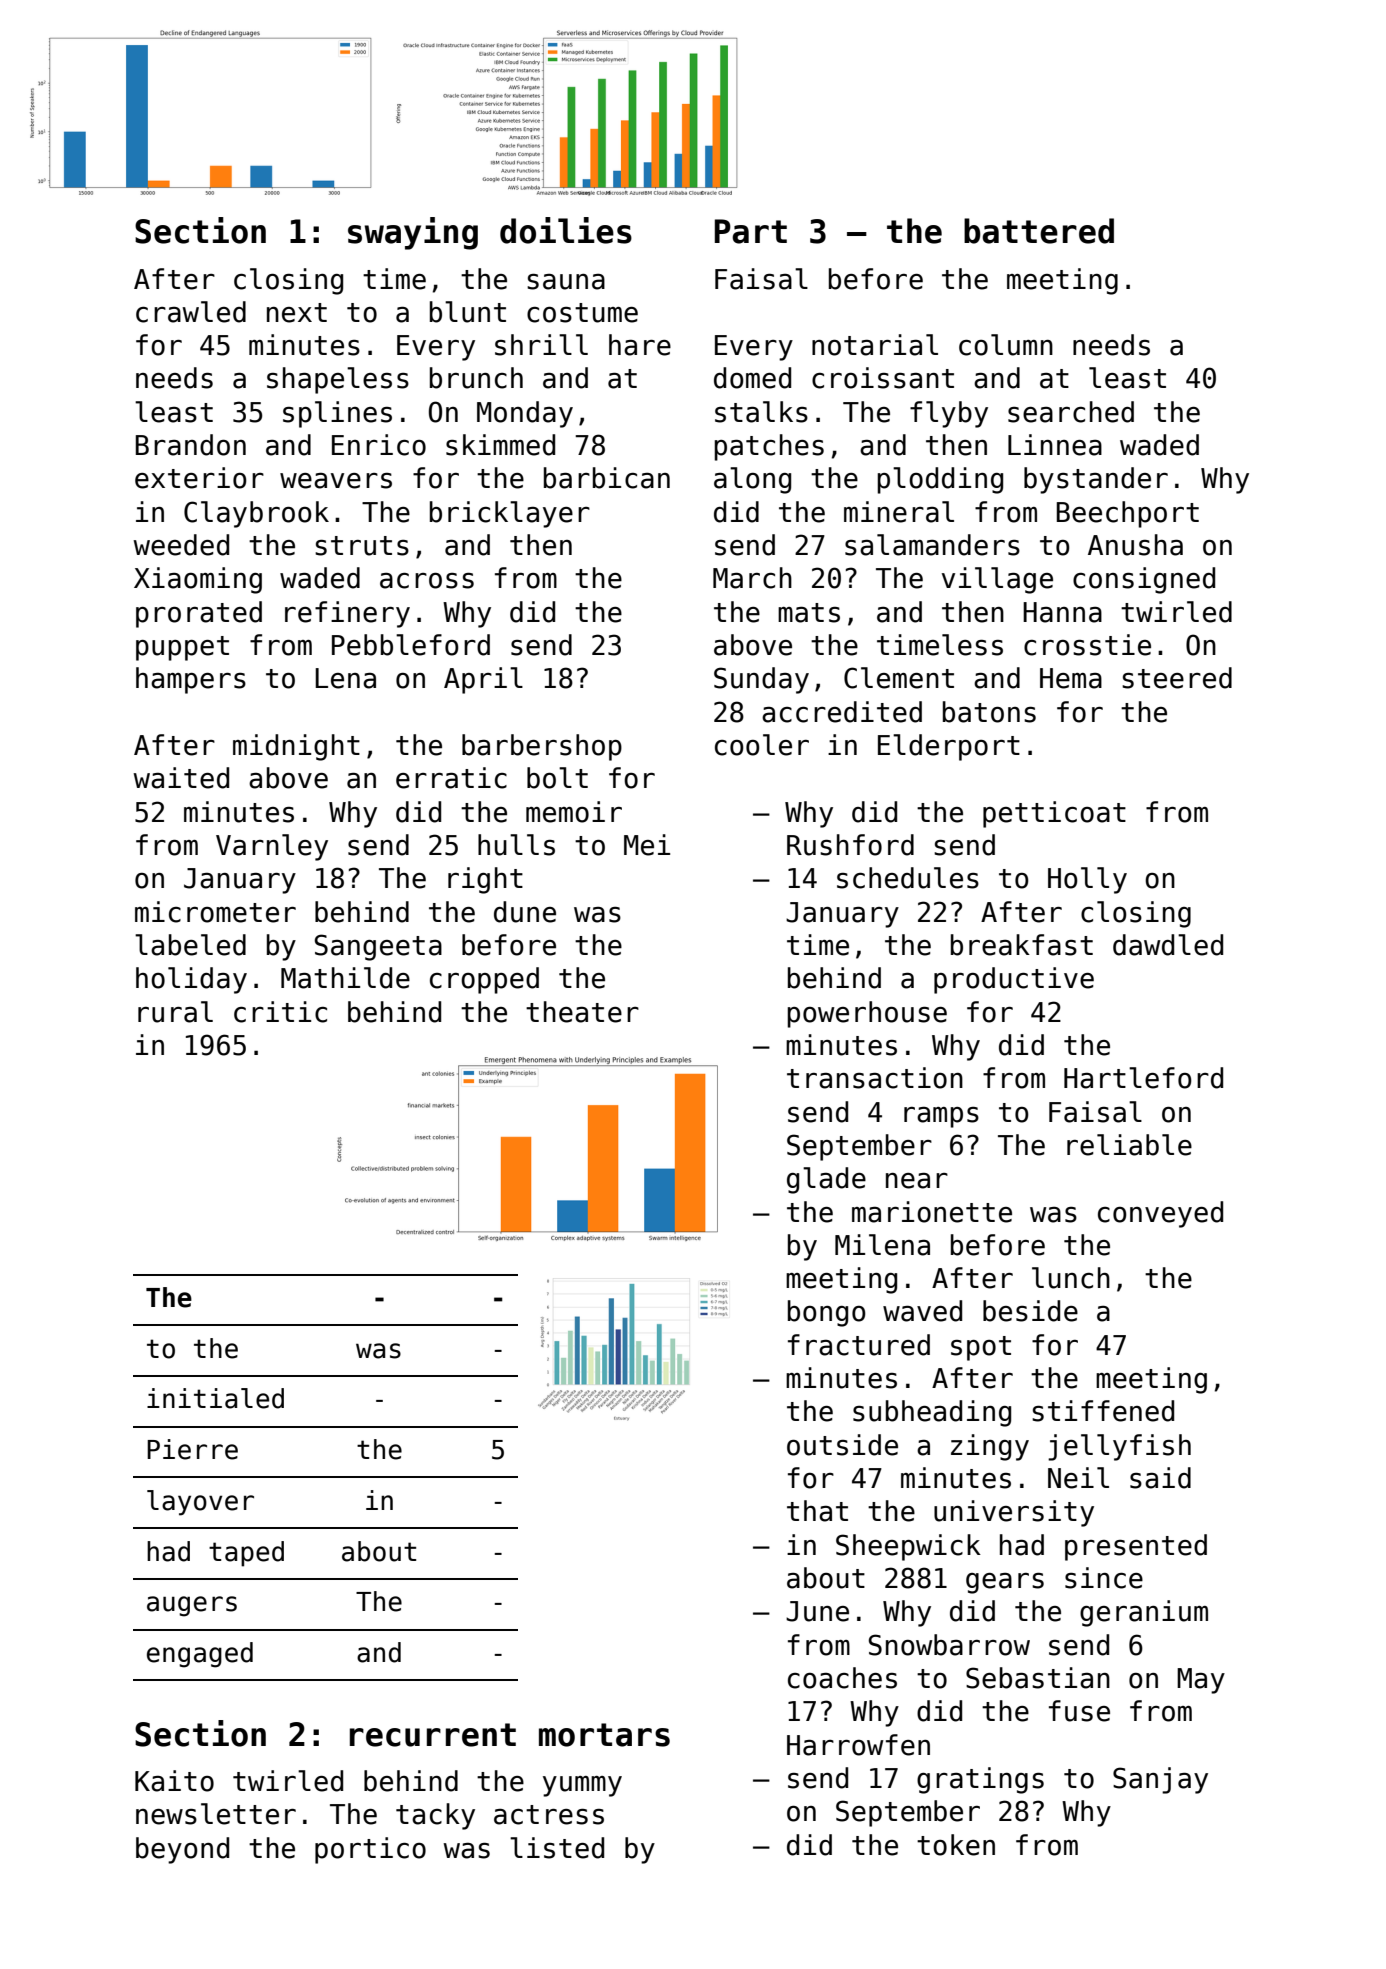 The width and height of the screenshot is (1386, 1969). What do you see at coordinates (246, 1554) in the screenshot?
I see `taped` at bounding box center [246, 1554].
